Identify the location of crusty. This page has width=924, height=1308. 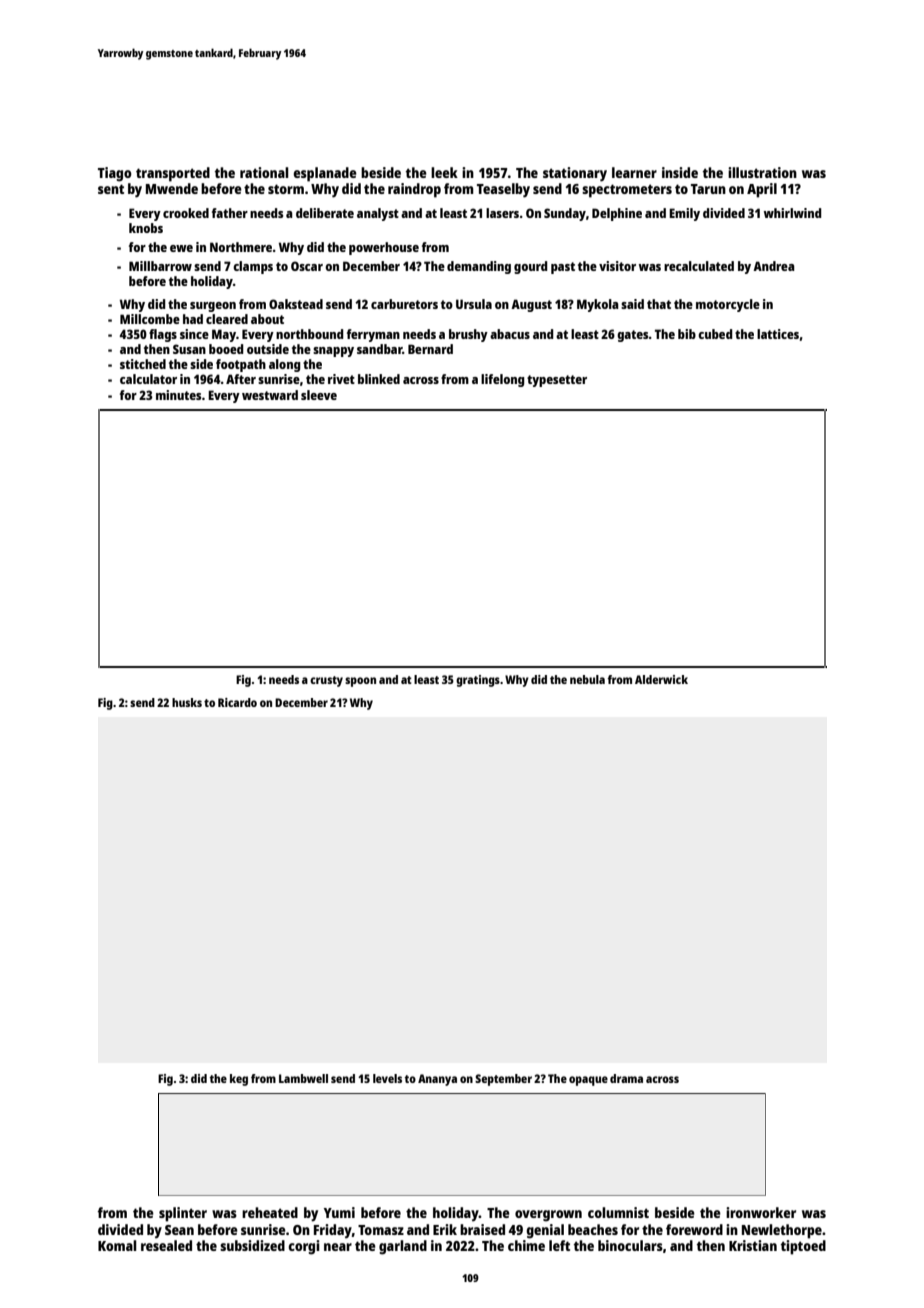
(326, 681).
